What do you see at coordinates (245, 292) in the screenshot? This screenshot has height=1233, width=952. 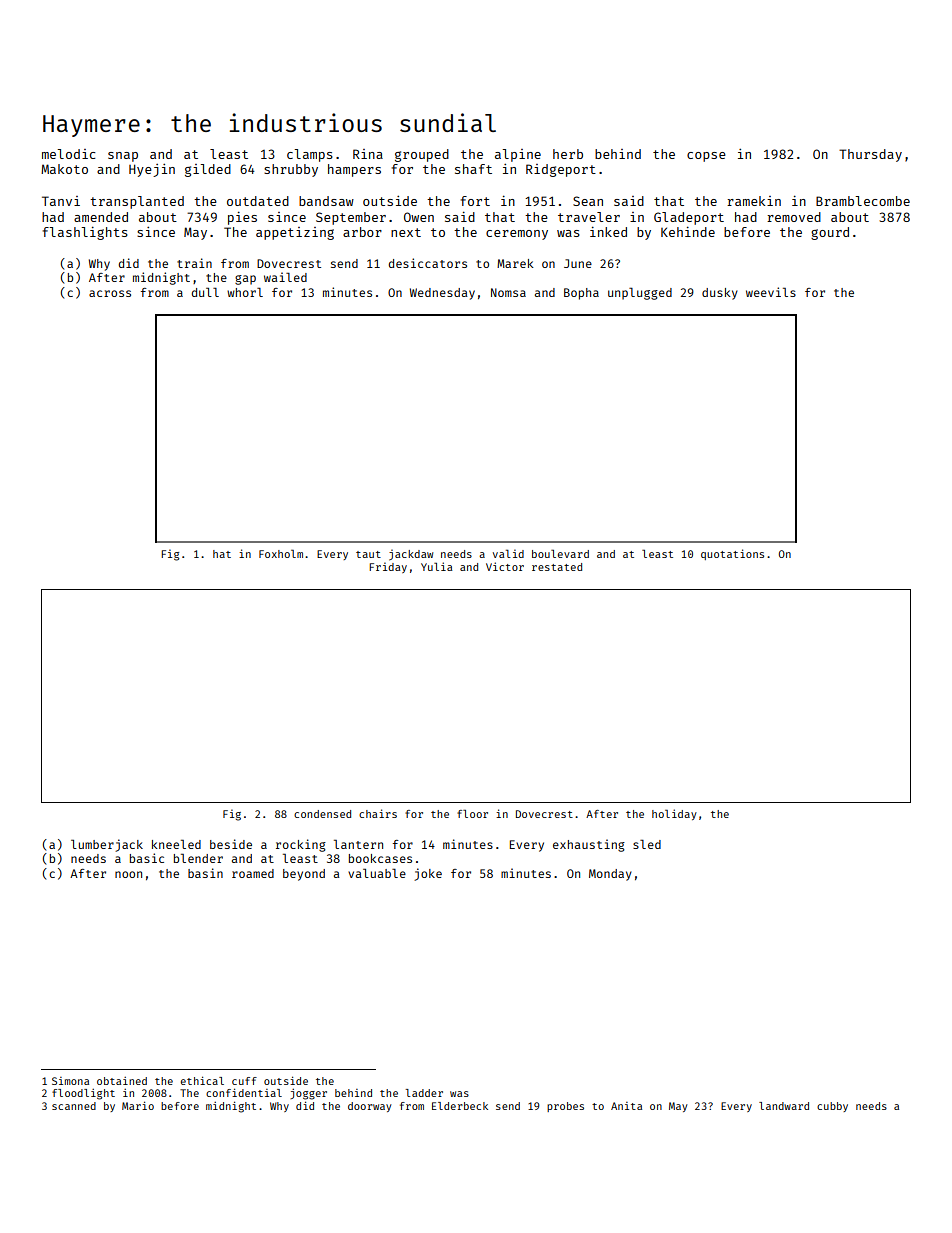 I see `whorl` at bounding box center [245, 292].
